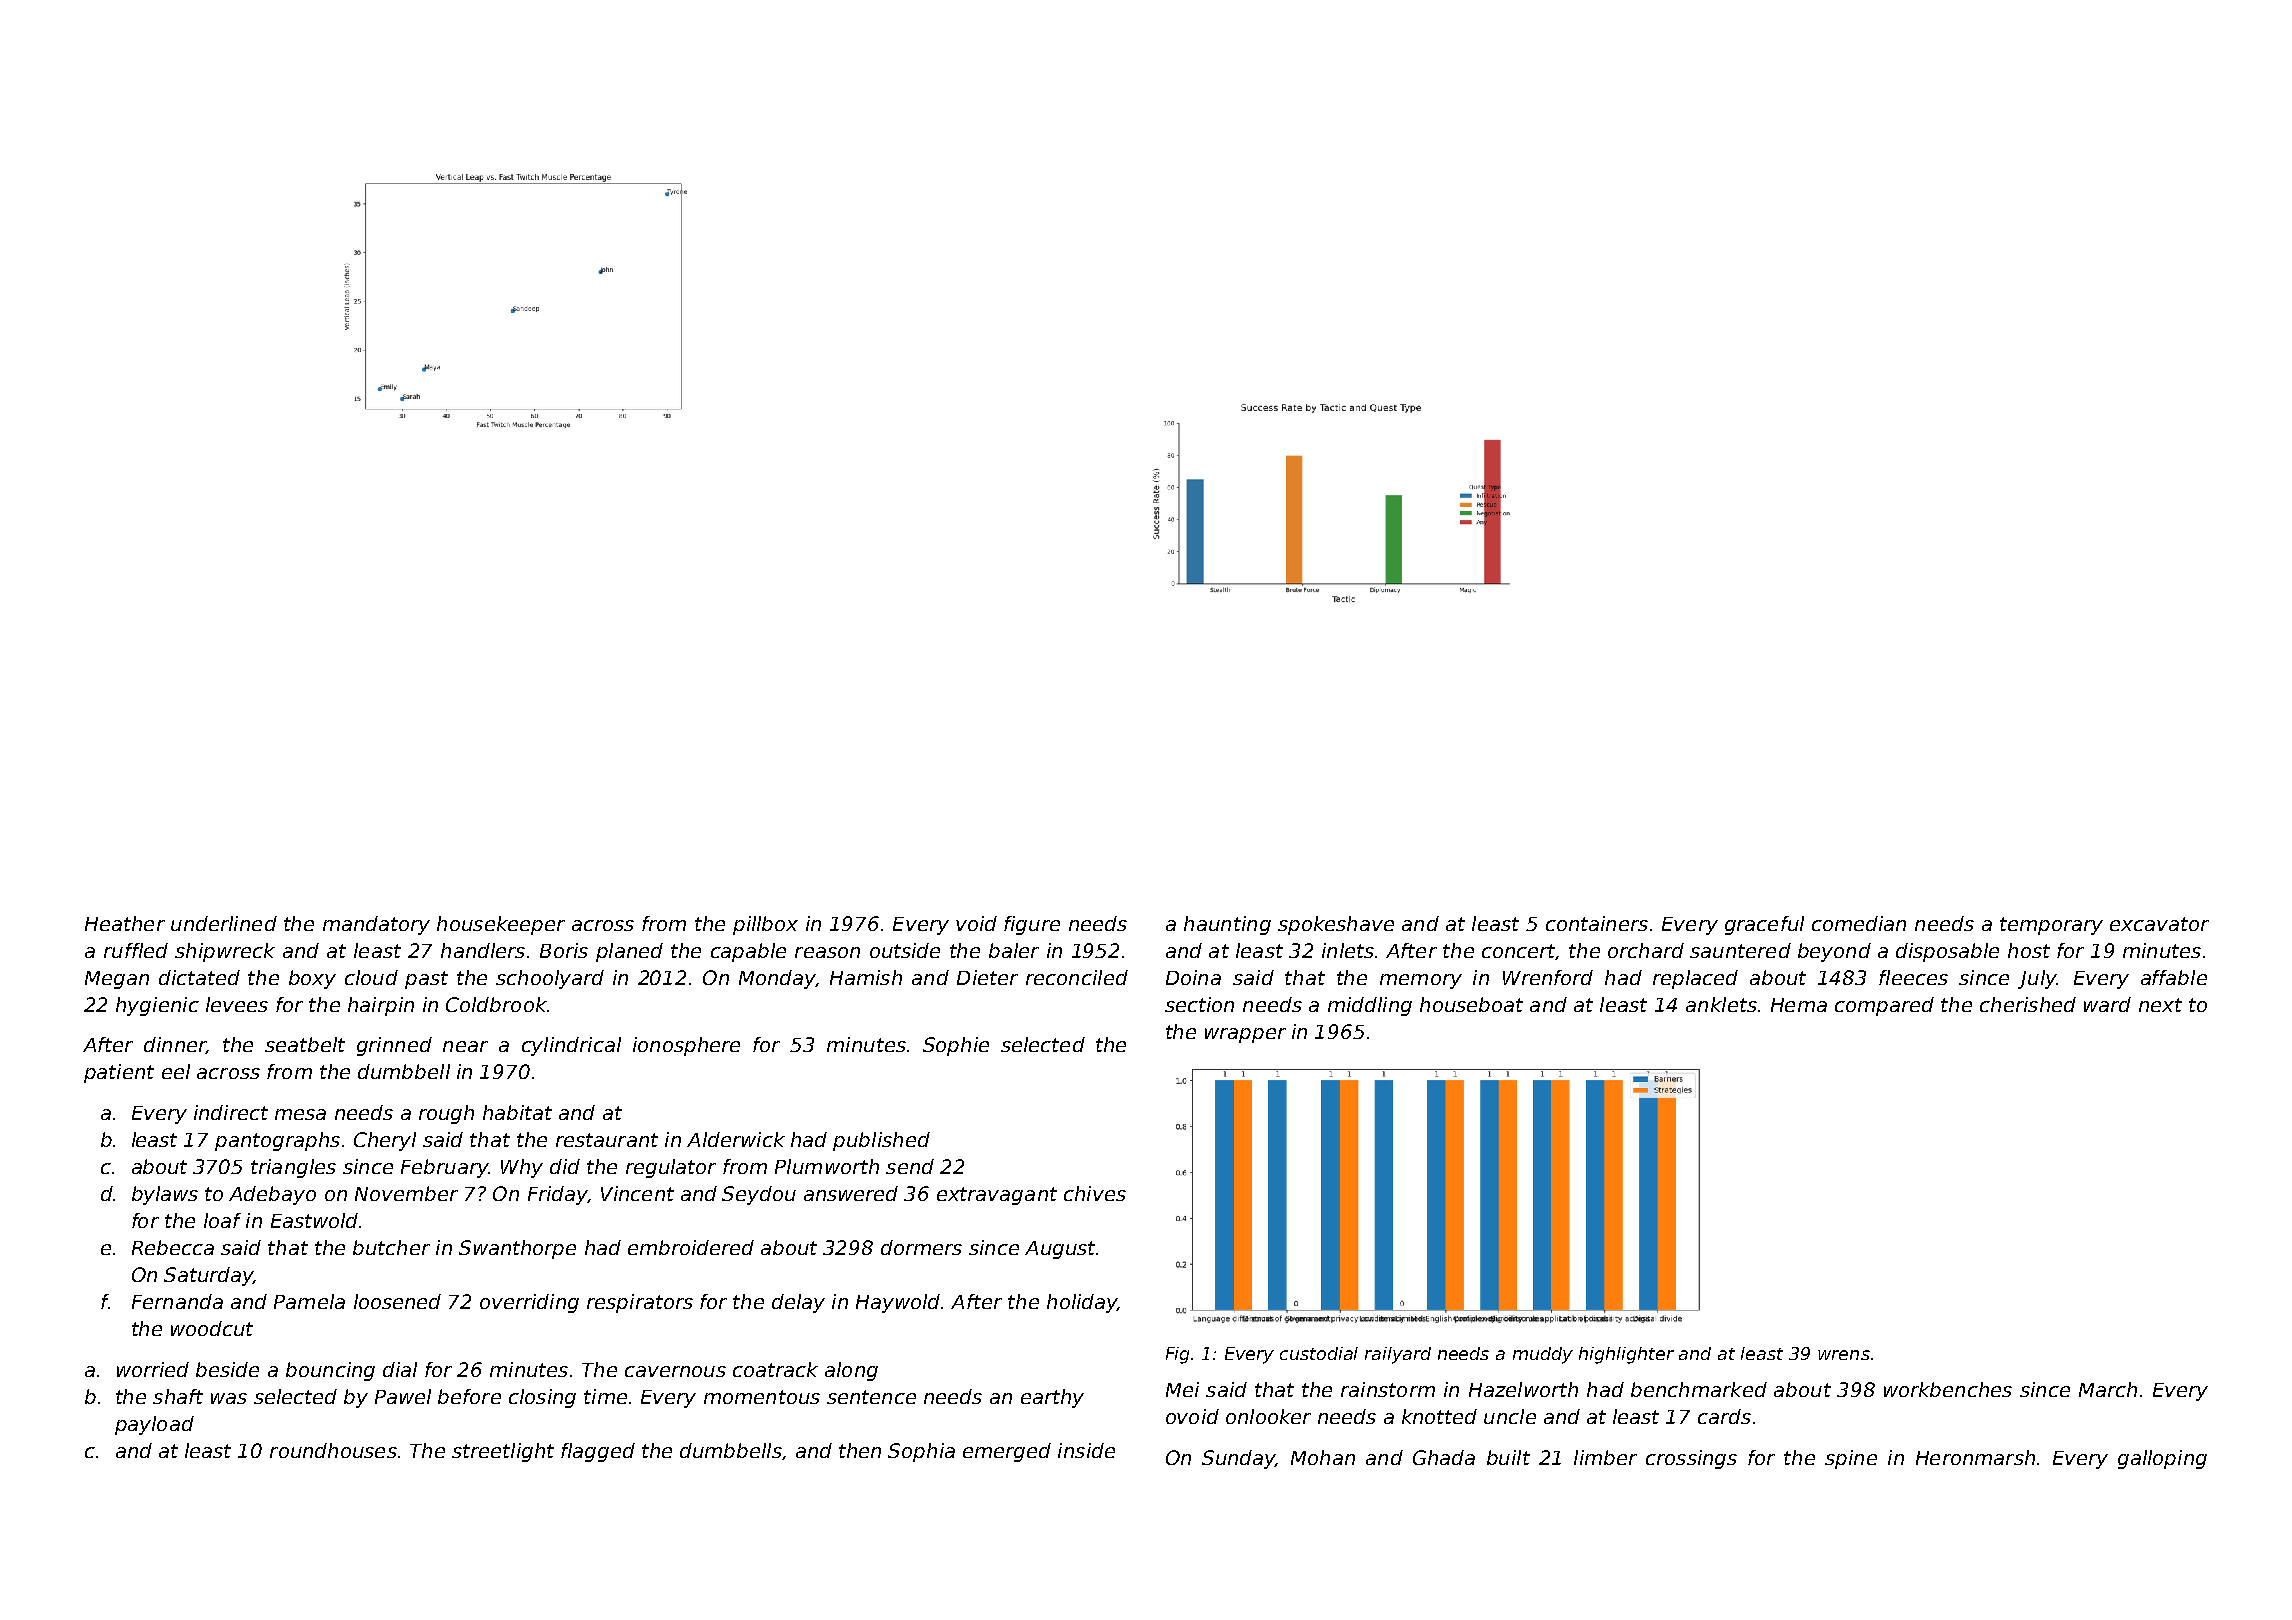 The height and width of the screenshot is (1620, 2292). Describe the element at coordinates (503, 1452) in the screenshot. I see `streetlight` at that location.
